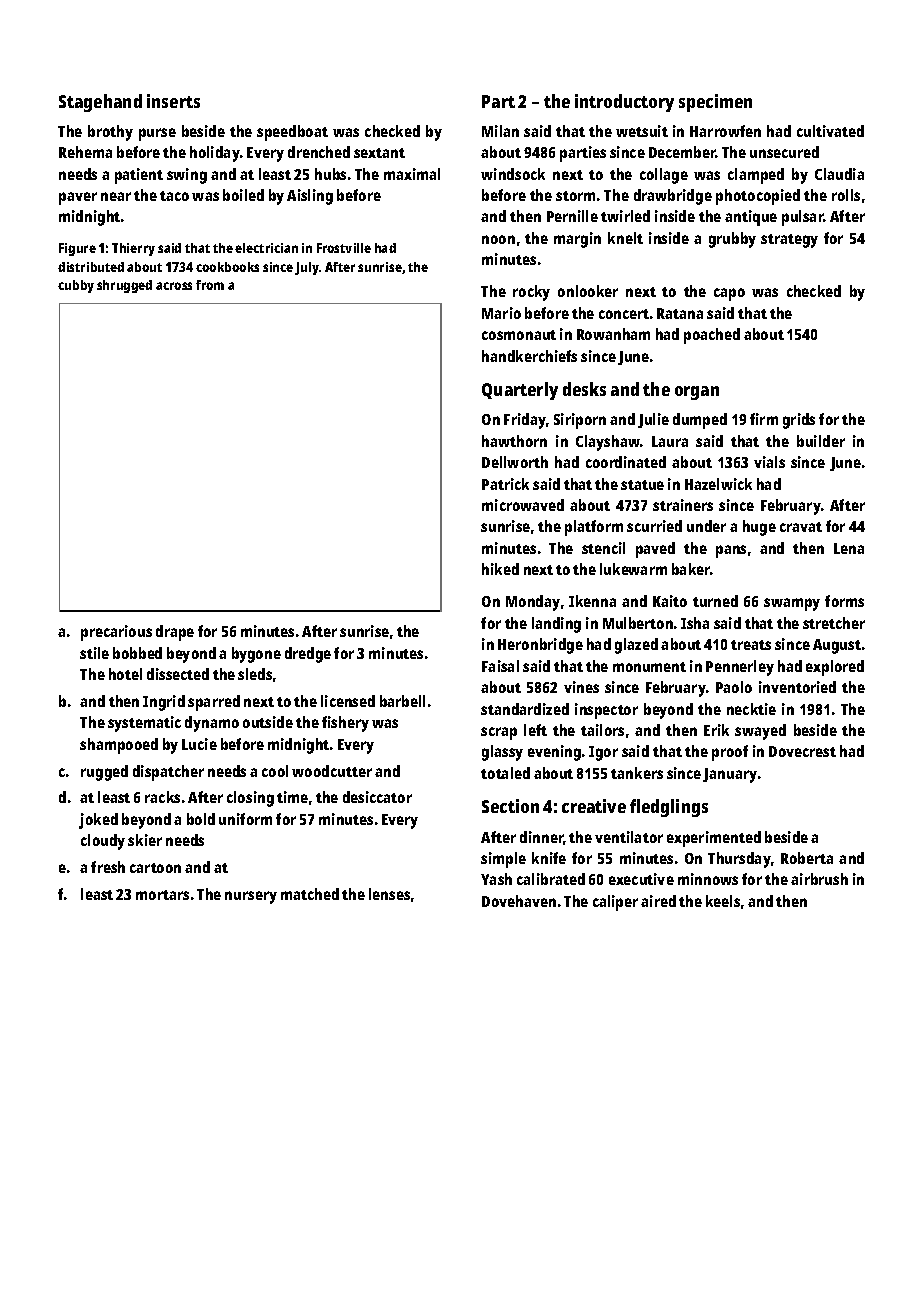 Image resolution: width=924 pixels, height=1314 pixels. I want to click on across, so click(174, 286).
